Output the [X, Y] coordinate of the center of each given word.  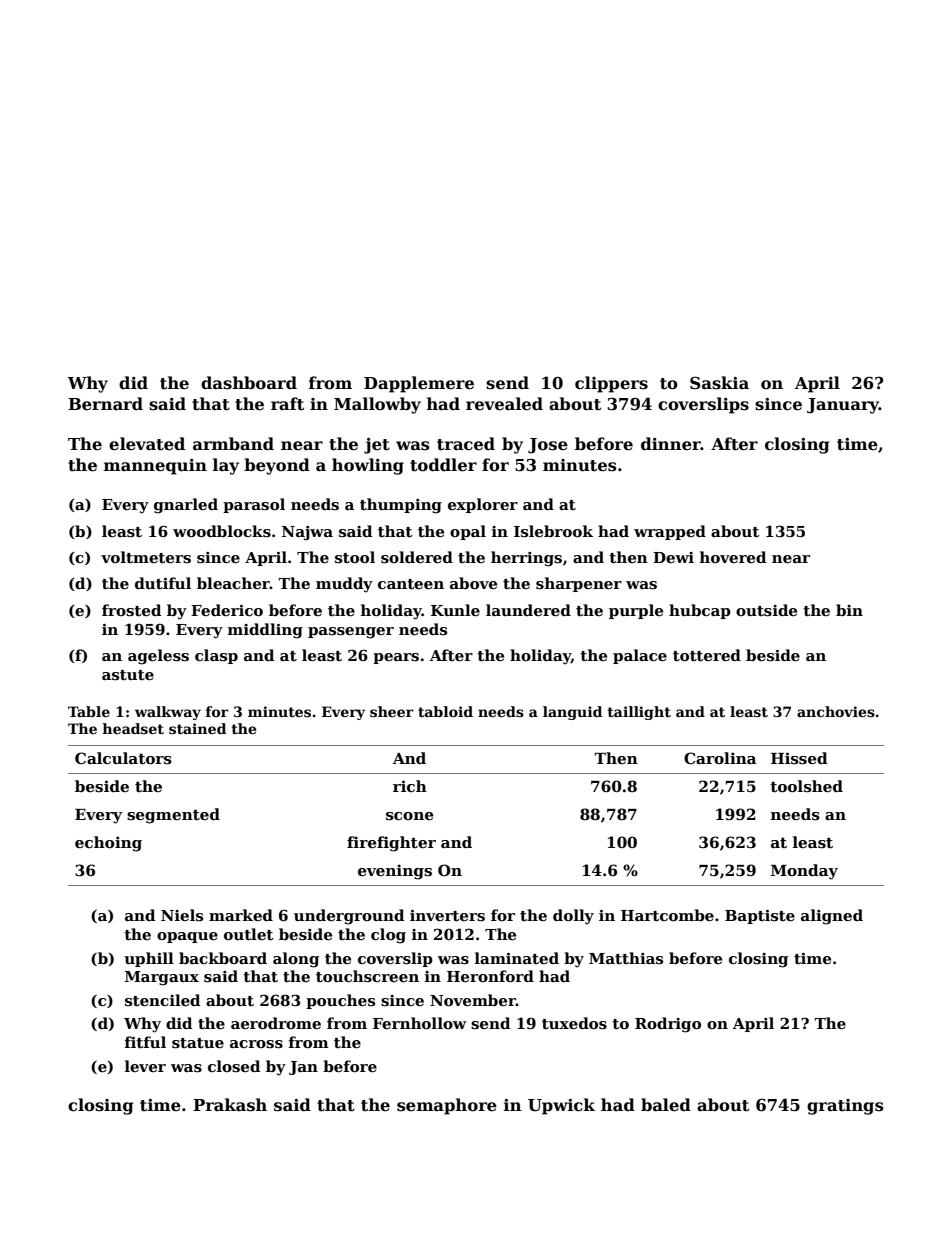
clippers [611, 384]
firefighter [391, 844]
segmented [173, 816]
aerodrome [276, 1023]
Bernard [105, 404]
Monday [804, 872]
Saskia [719, 383]
